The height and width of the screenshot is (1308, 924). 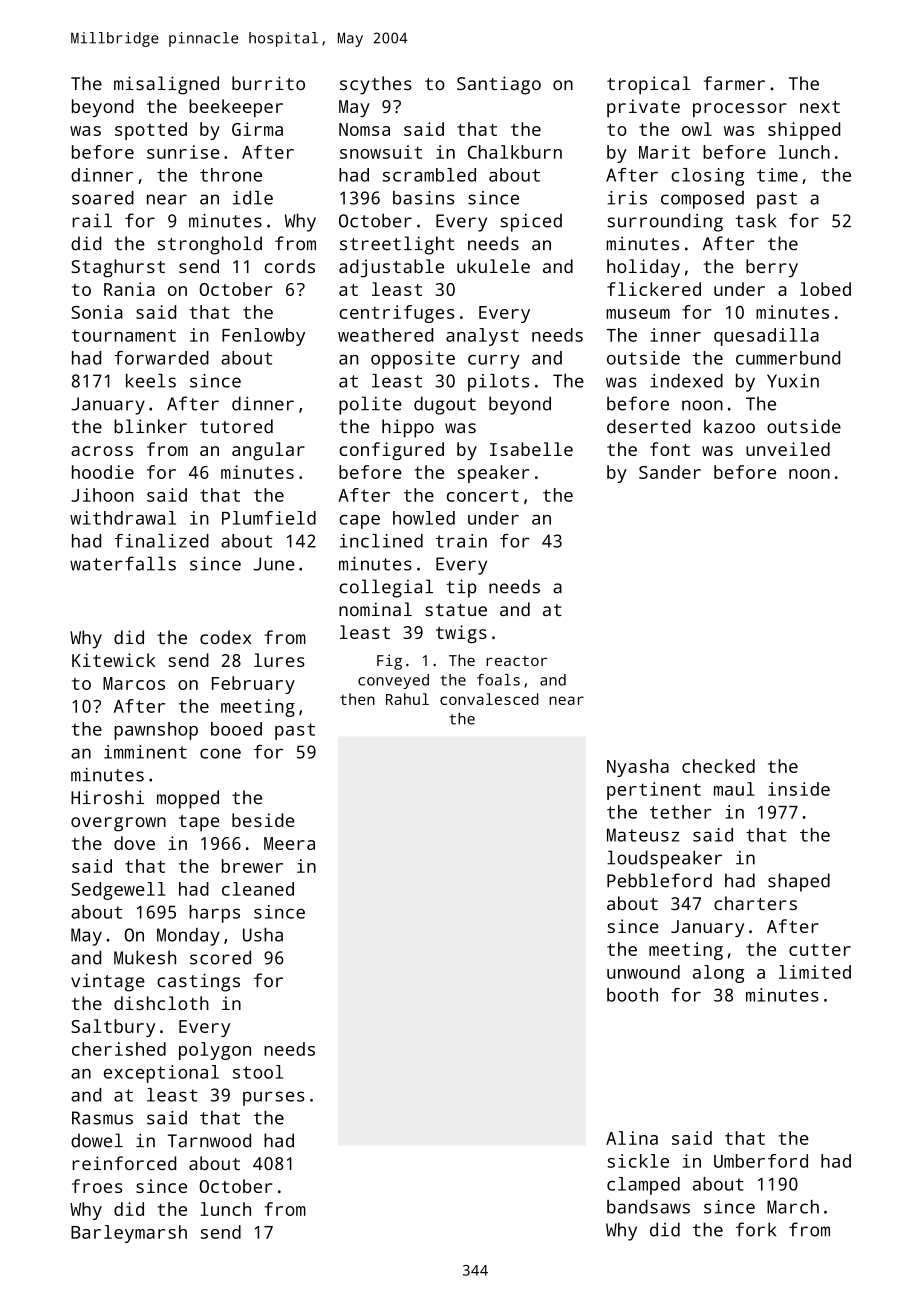 What do you see at coordinates (734, 83) in the screenshot?
I see `farmer` at bounding box center [734, 83].
